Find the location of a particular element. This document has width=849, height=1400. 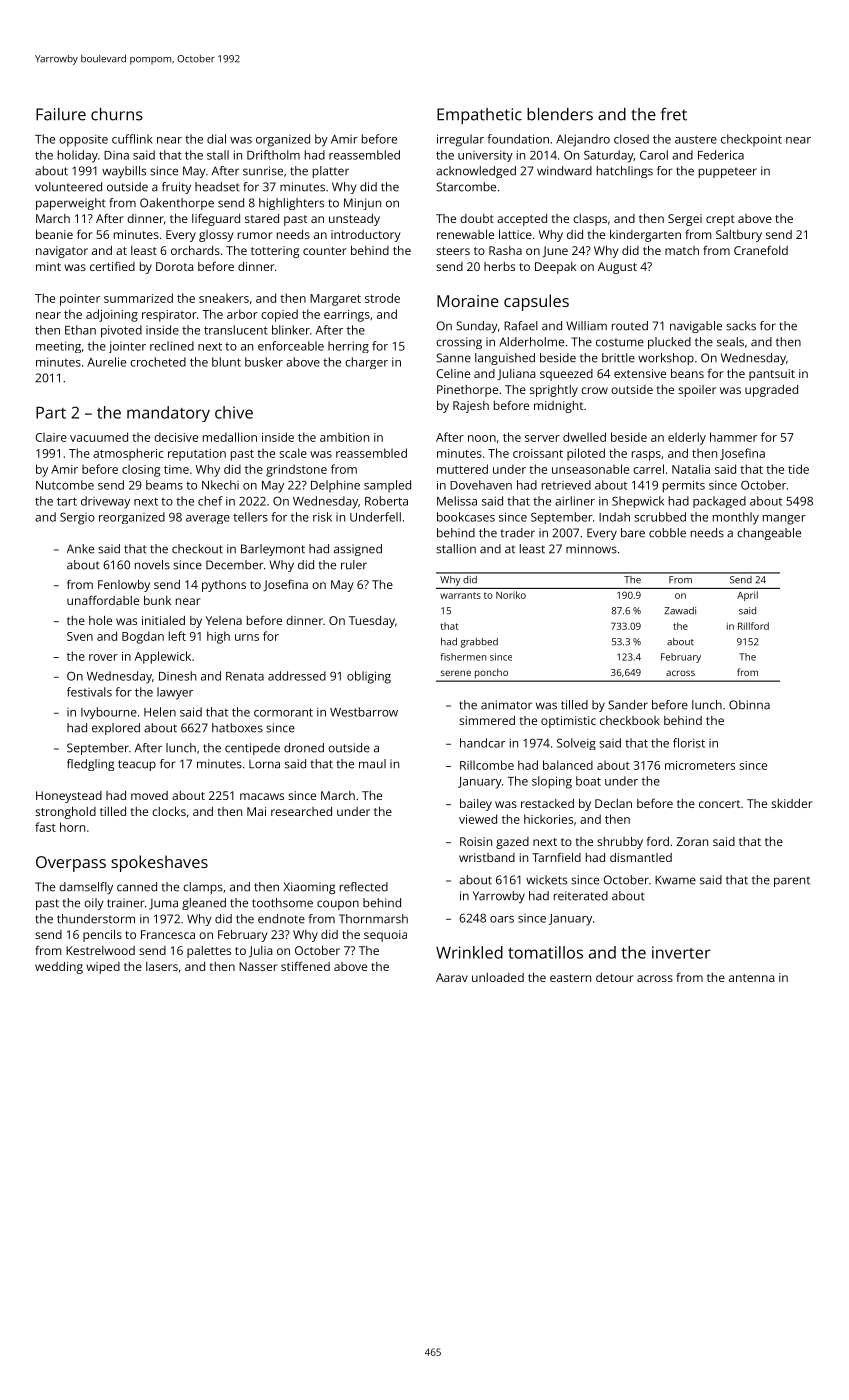

dial is located at coordinates (216, 139).
